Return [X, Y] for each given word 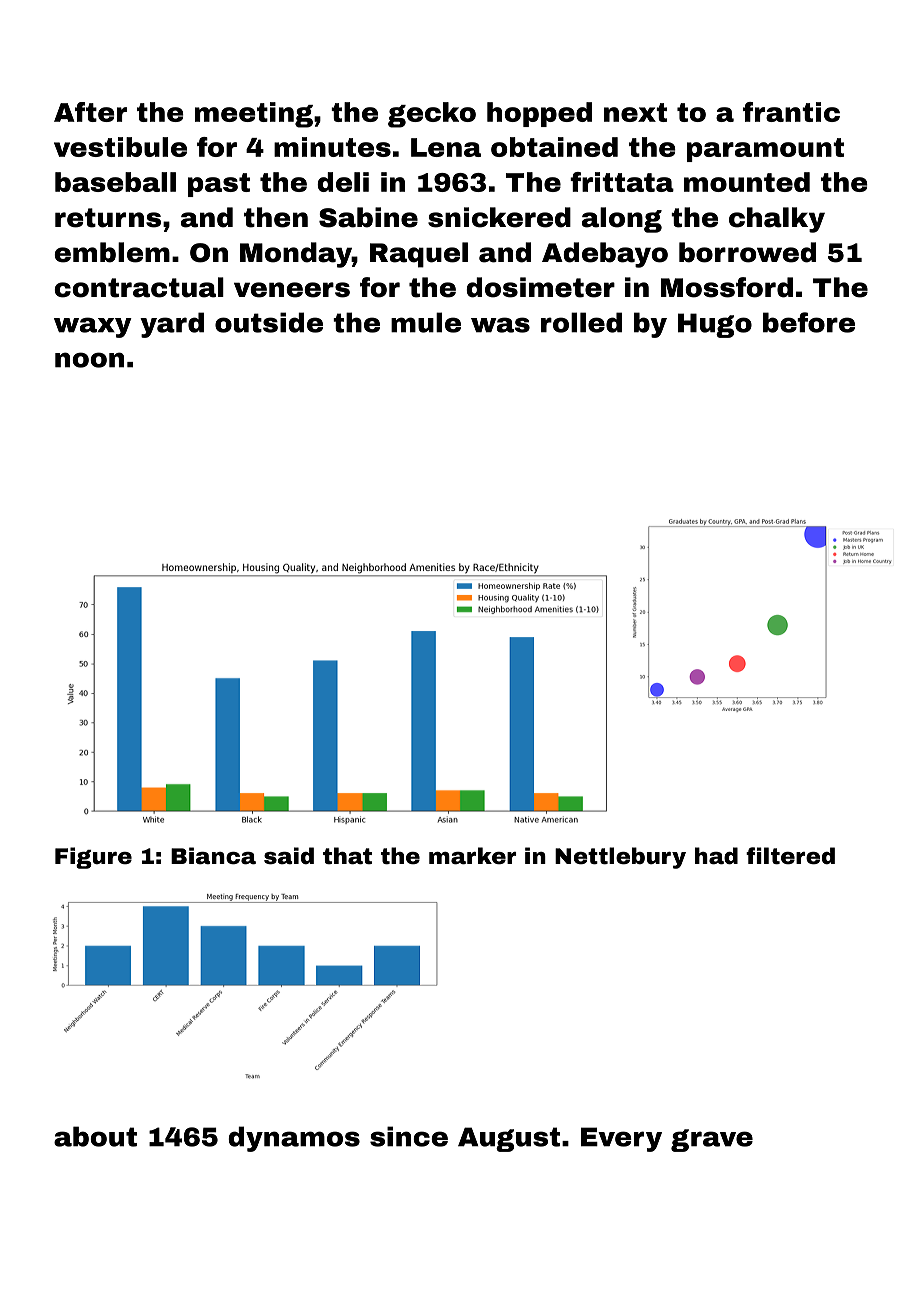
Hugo [715, 325]
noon [89, 360]
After [90, 112]
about [95, 1136]
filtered [790, 856]
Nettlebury [620, 858]
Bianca [213, 856]
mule [426, 322]
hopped [539, 114]
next [635, 112]
